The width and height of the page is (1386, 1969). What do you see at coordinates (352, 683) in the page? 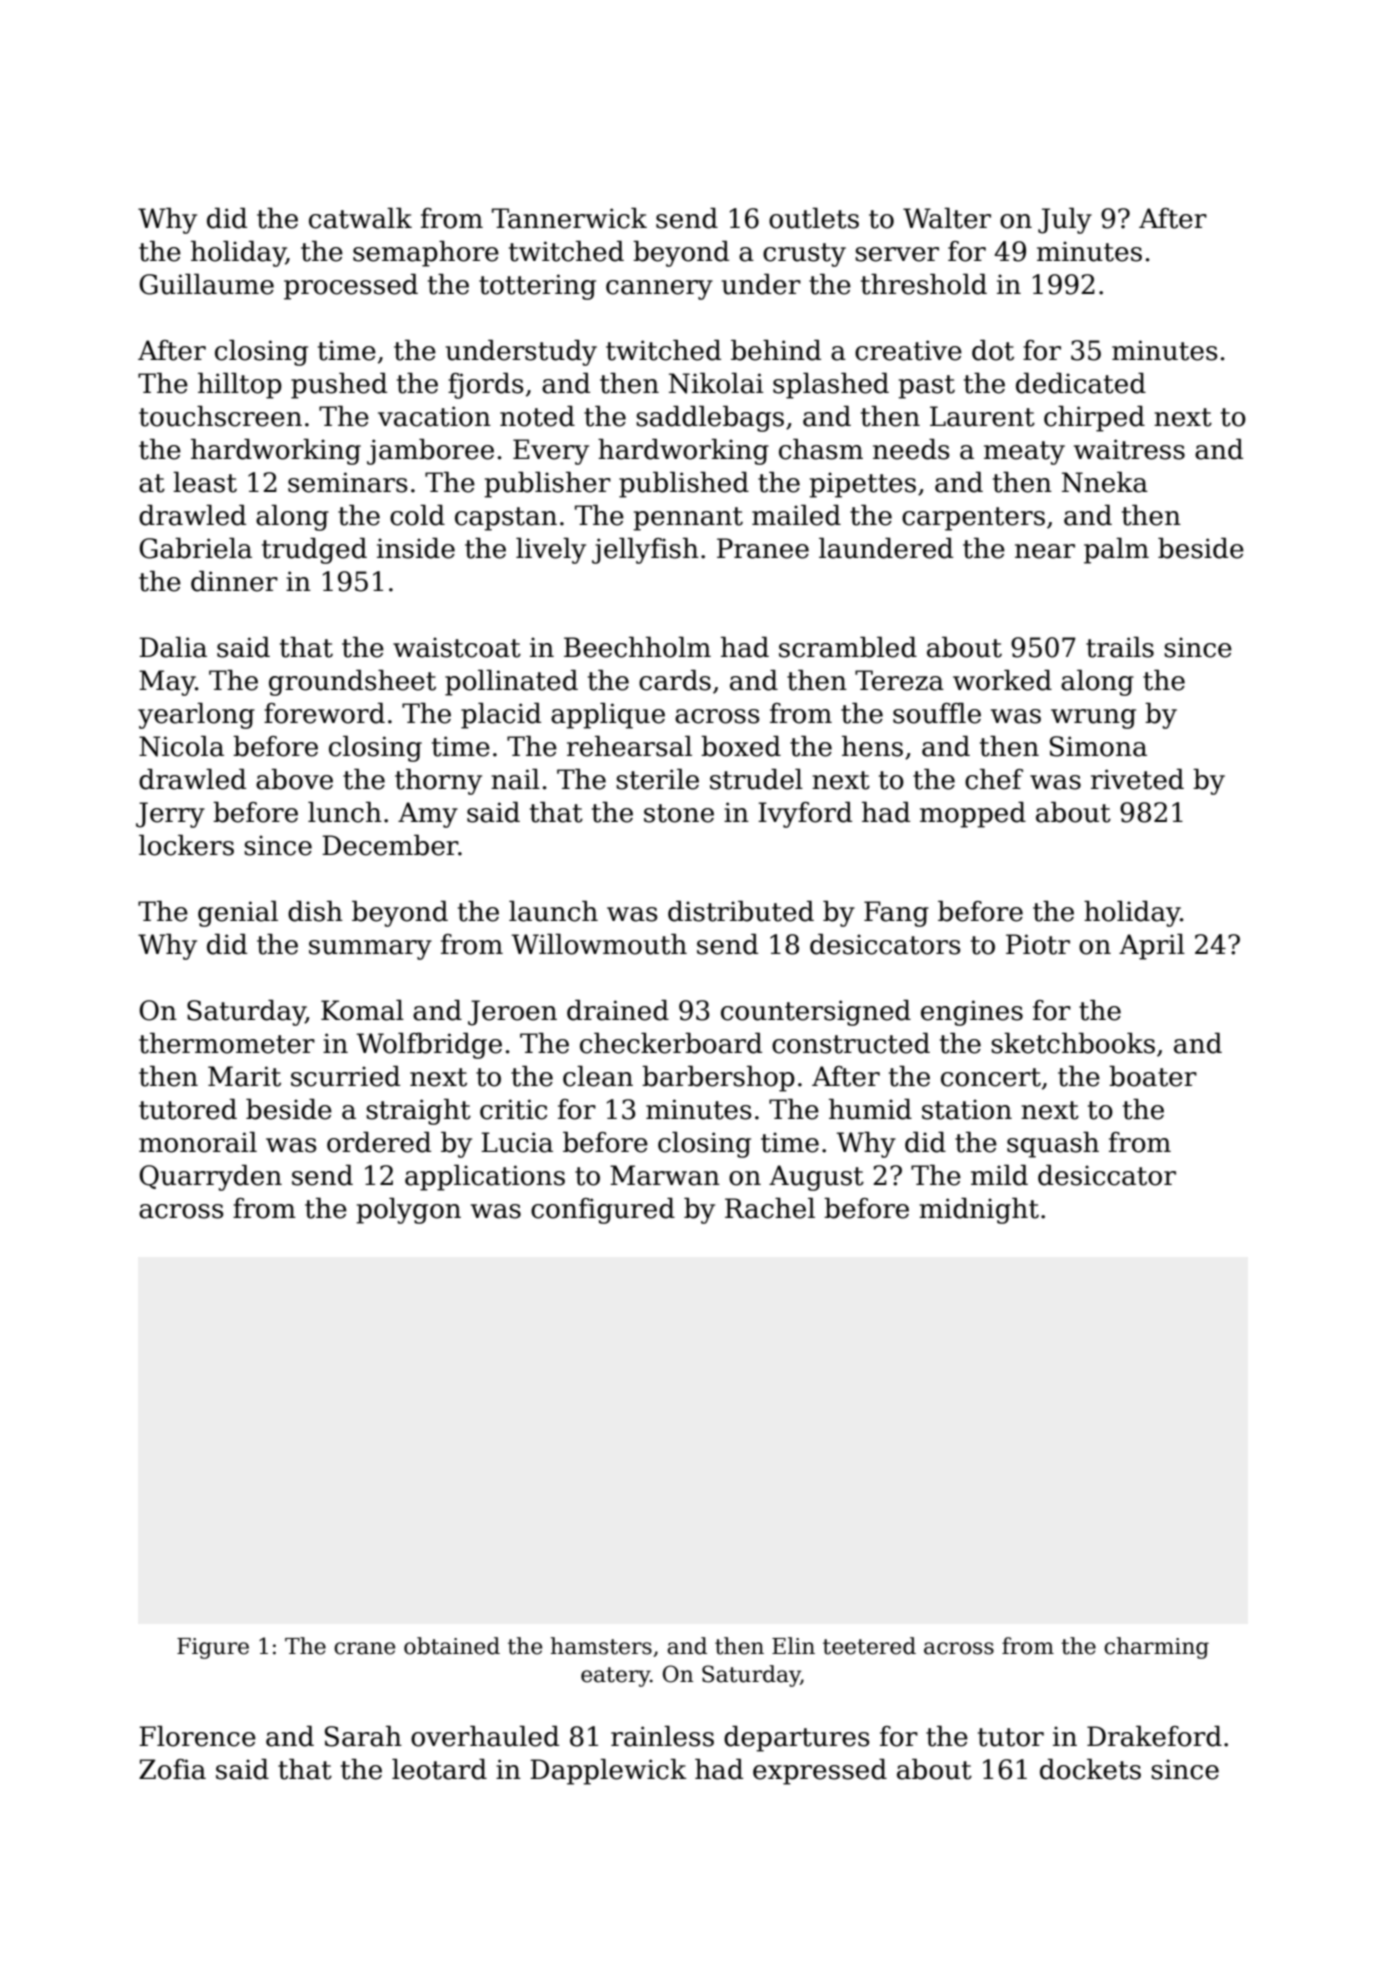
I see `groundsheet` at bounding box center [352, 683].
